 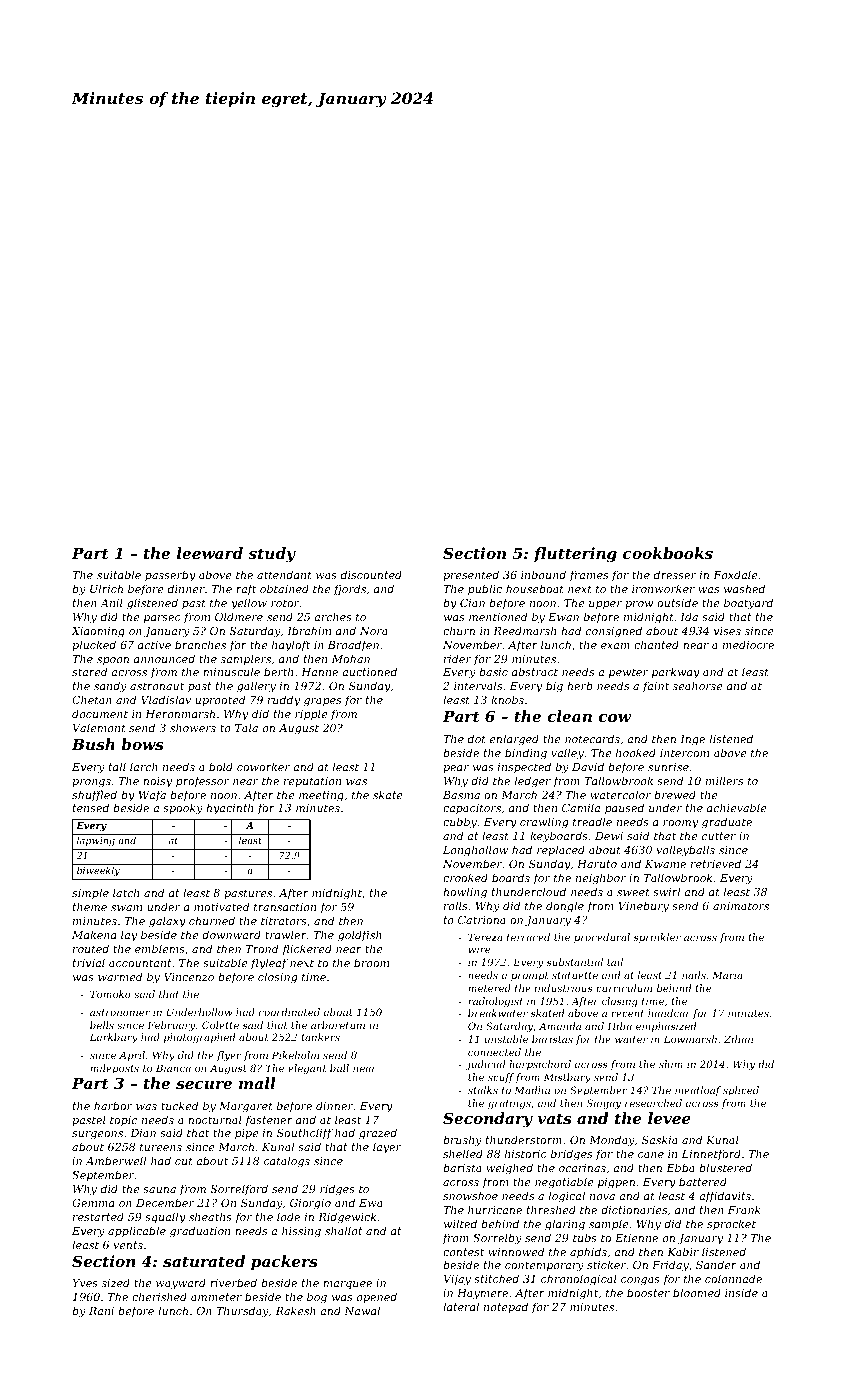 I want to click on retrieved, so click(x=716, y=863).
